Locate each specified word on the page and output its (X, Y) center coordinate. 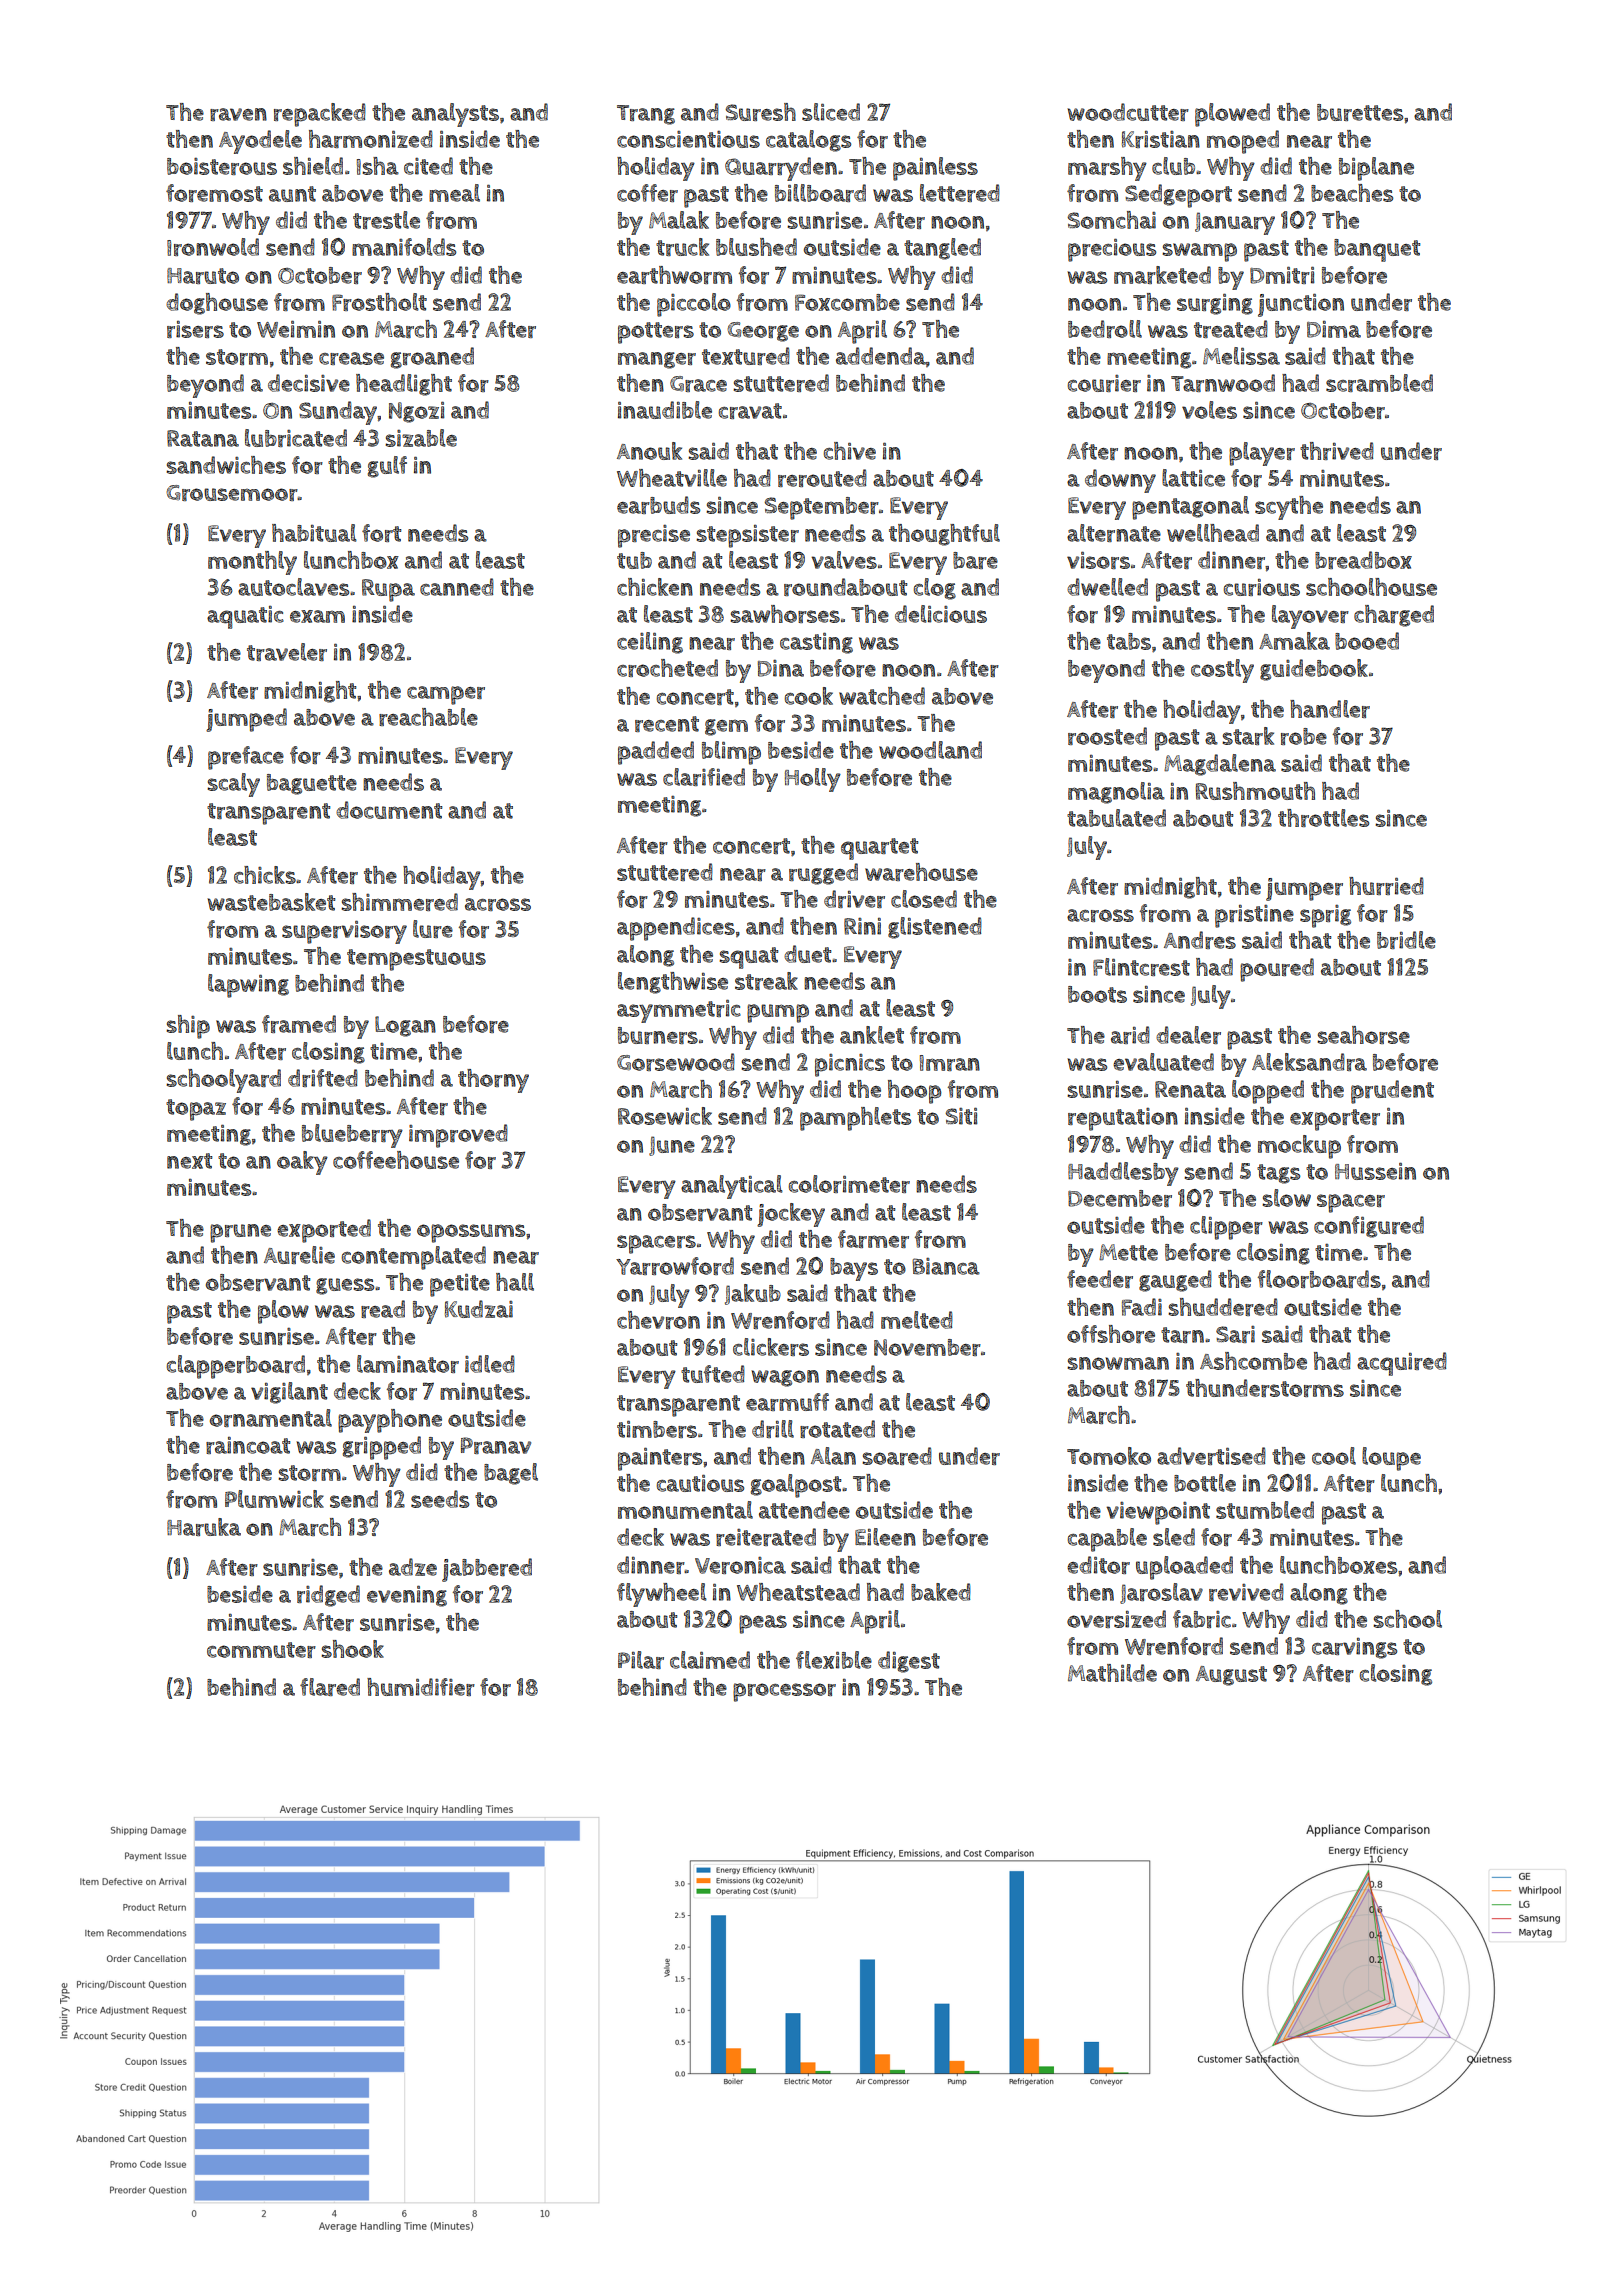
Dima (1334, 329)
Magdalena (1220, 765)
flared (330, 1687)
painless (935, 169)
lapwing (248, 986)
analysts (455, 115)
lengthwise (673, 983)
